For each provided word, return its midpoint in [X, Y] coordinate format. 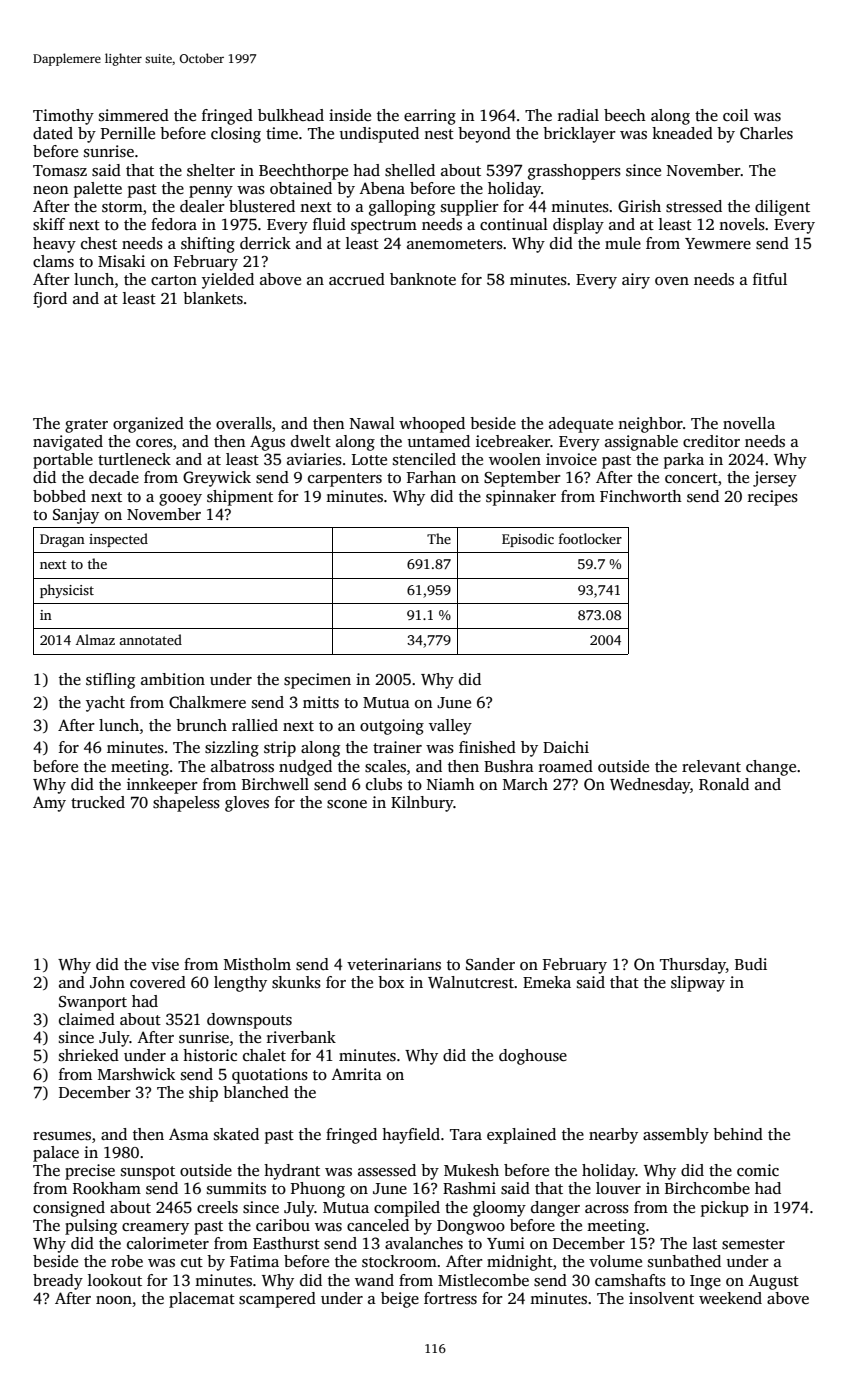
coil [736, 115]
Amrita [356, 1074]
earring [430, 117]
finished [487, 747]
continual [514, 224]
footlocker [590, 538]
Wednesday [650, 786]
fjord [50, 300]
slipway [698, 984]
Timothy [63, 117]
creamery [155, 1229]
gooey [180, 500]
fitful [770, 279]
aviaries [314, 459]
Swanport [93, 1003]
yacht [105, 704]
